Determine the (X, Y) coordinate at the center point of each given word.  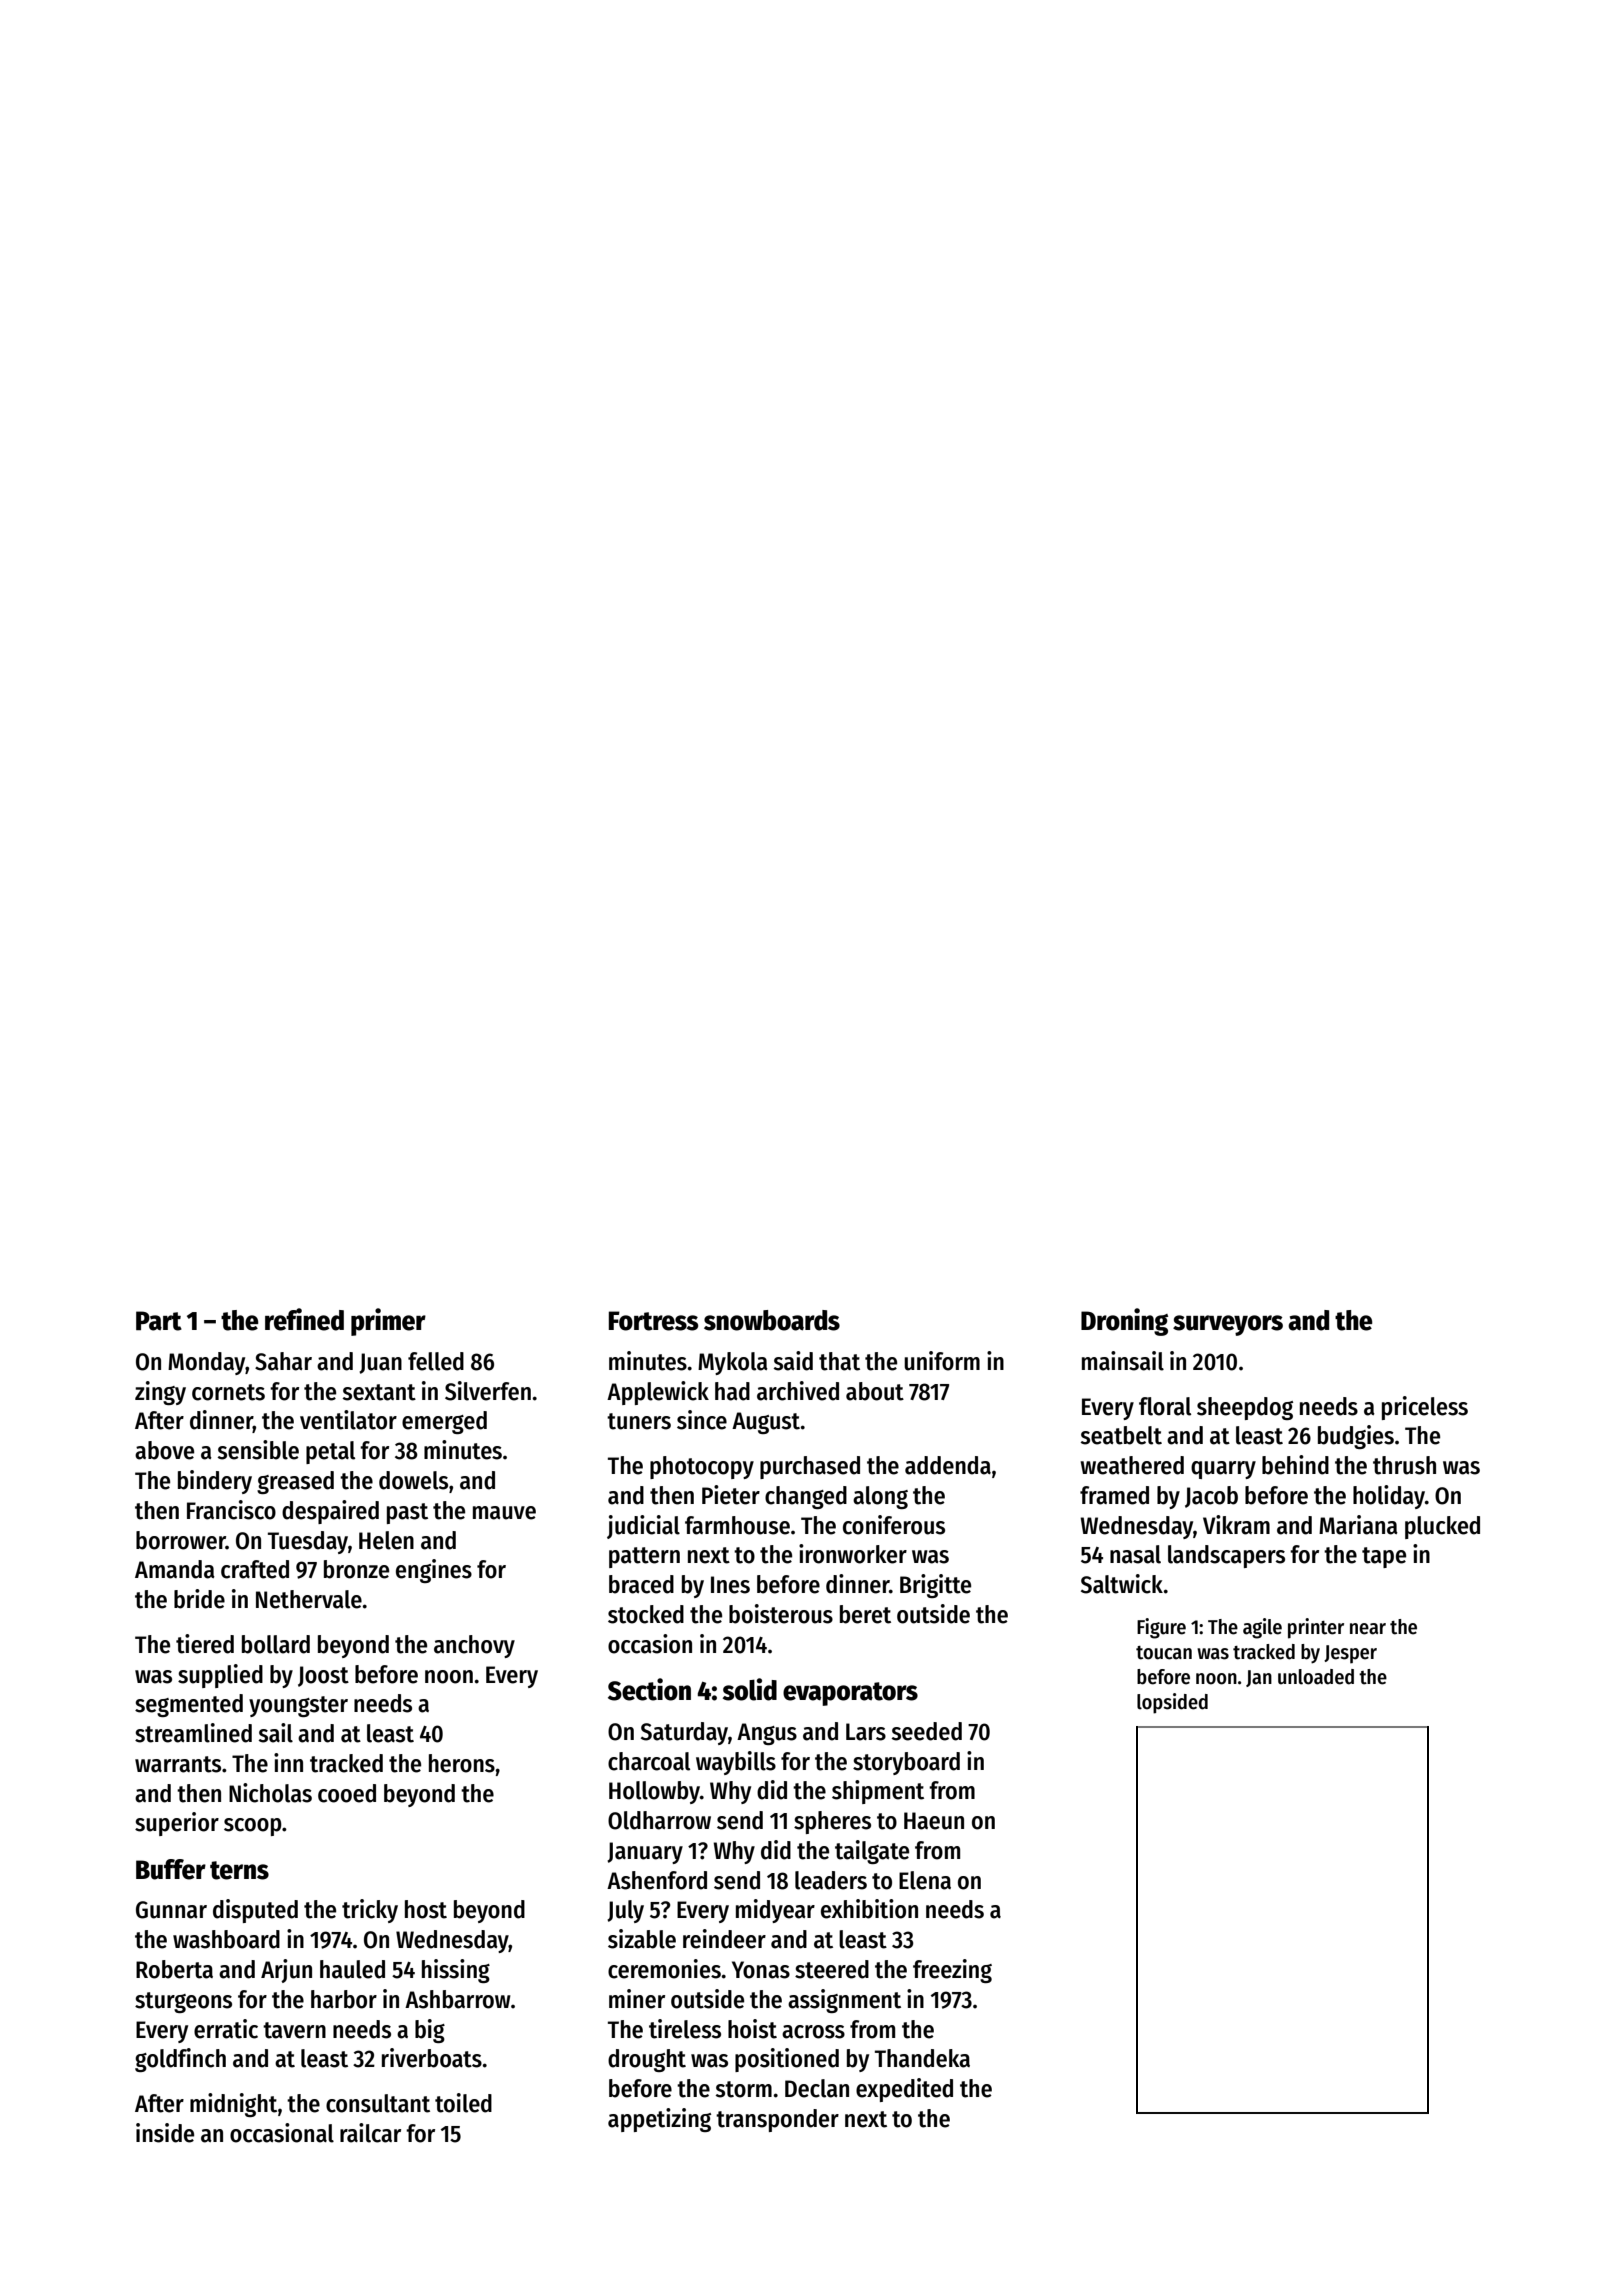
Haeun (934, 1821)
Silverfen (488, 1391)
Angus (767, 1734)
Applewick (658, 1393)
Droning (1124, 1322)
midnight (233, 2105)
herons (462, 1763)
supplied (220, 1676)
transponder (777, 2120)
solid (750, 1689)
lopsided (1172, 1703)
